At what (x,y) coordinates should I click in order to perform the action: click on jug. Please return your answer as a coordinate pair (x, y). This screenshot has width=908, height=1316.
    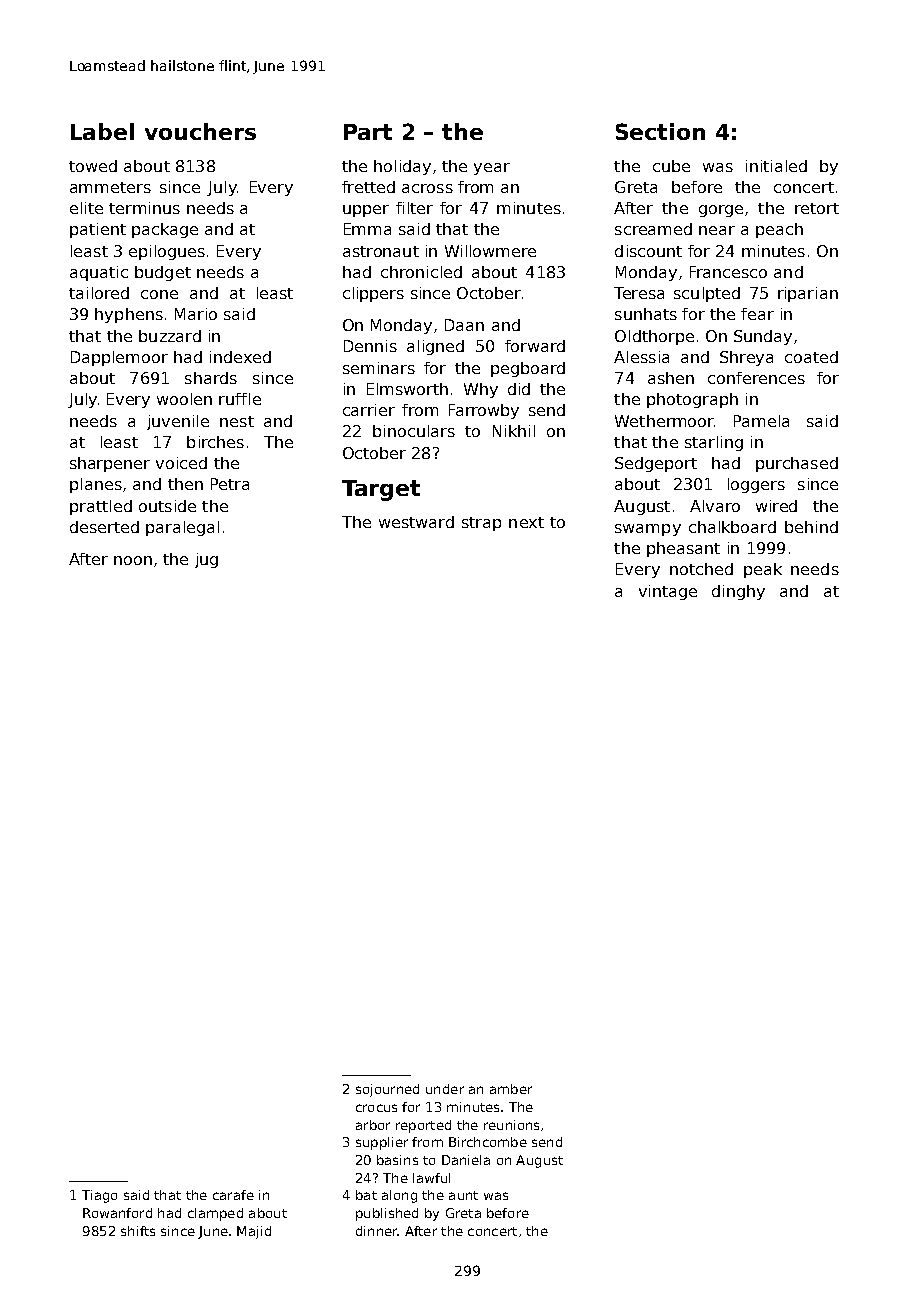
    Looking at the image, I should click on (206, 560).
